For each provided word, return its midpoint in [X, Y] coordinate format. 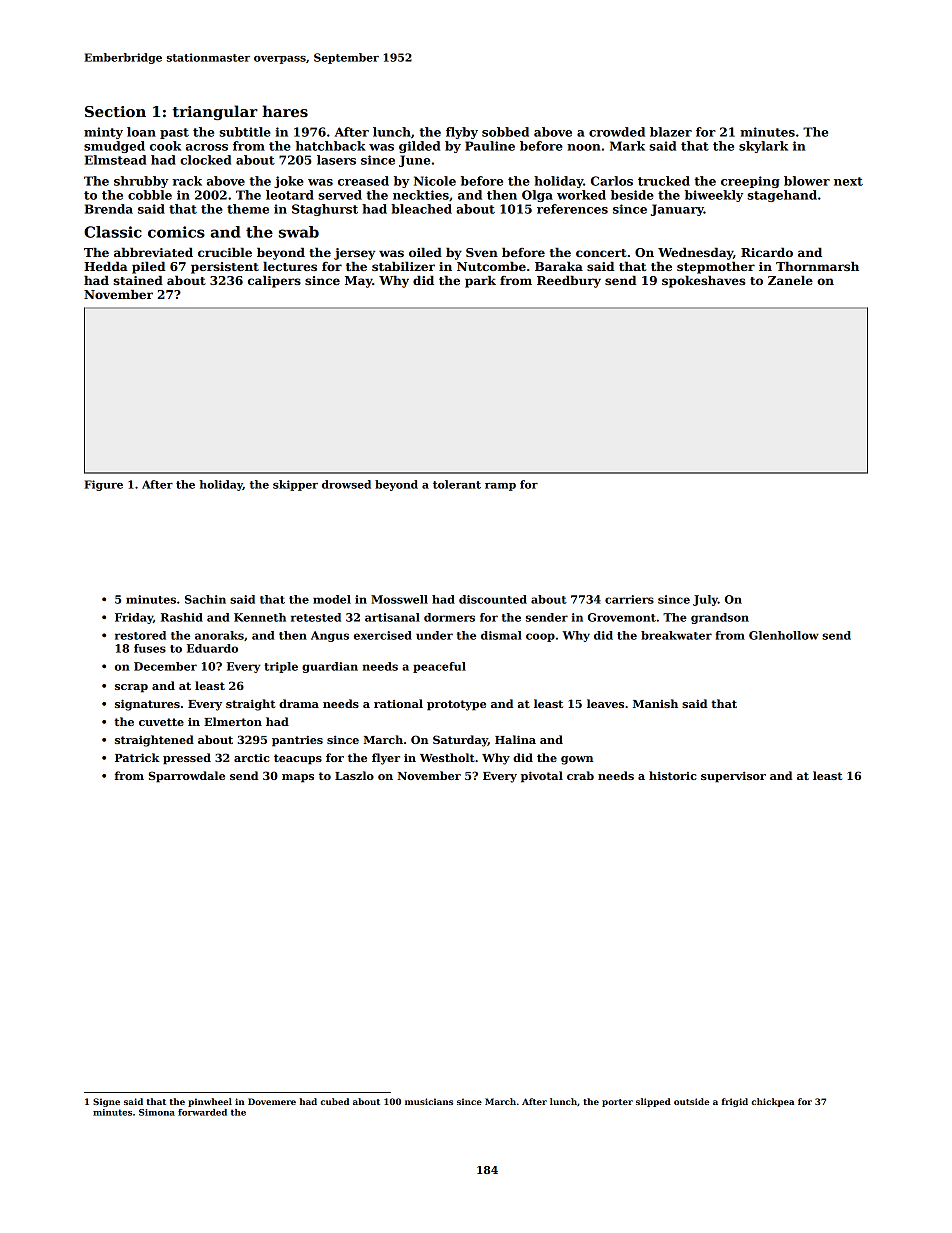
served [340, 195]
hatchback [331, 146]
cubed [334, 1101]
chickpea [772, 1102]
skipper [295, 485]
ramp [500, 487]
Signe [106, 1102]
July [705, 600]
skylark [763, 147]
